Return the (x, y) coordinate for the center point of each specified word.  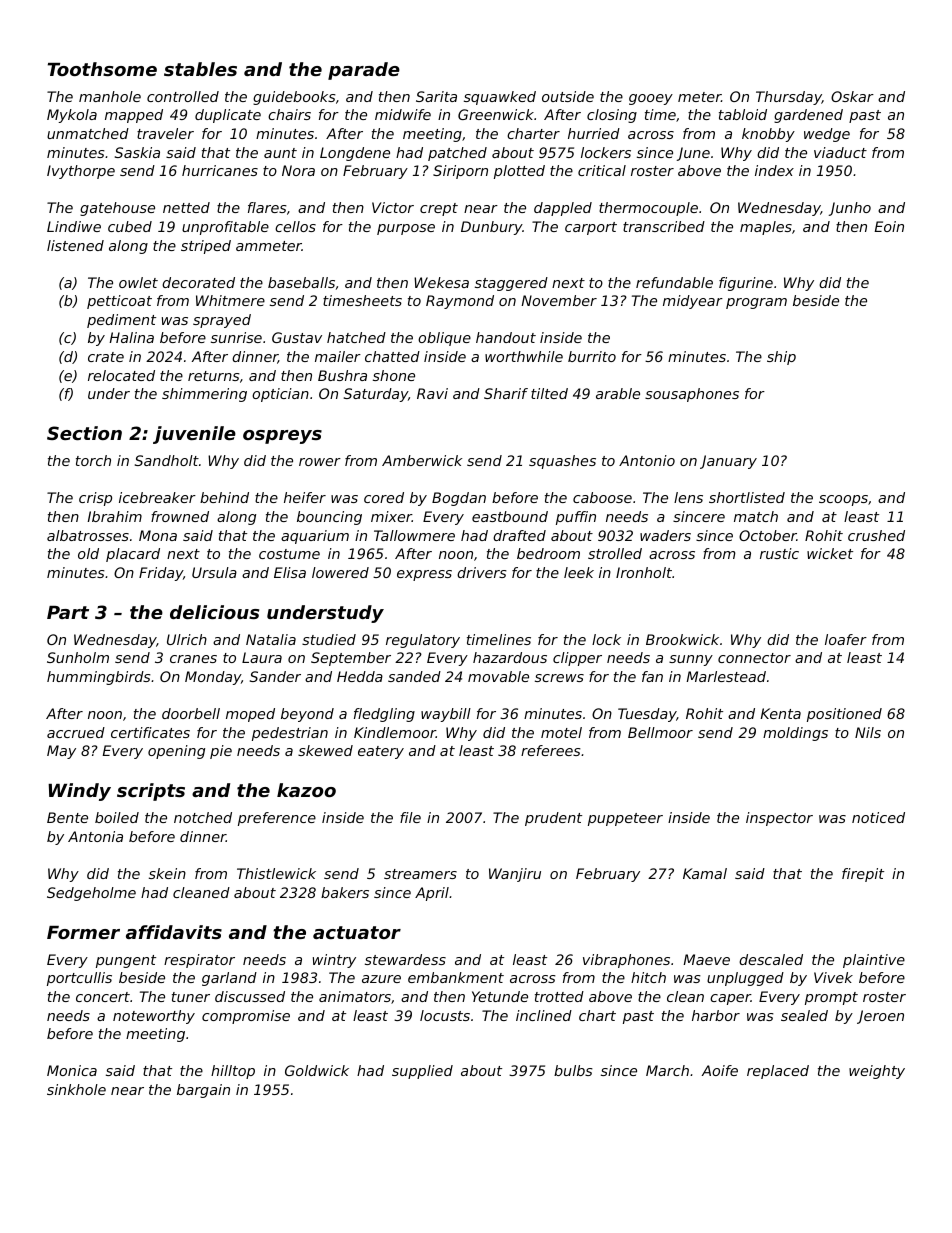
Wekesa (441, 282)
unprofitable (225, 228)
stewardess (405, 959)
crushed (876, 535)
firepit (863, 875)
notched (203, 817)
